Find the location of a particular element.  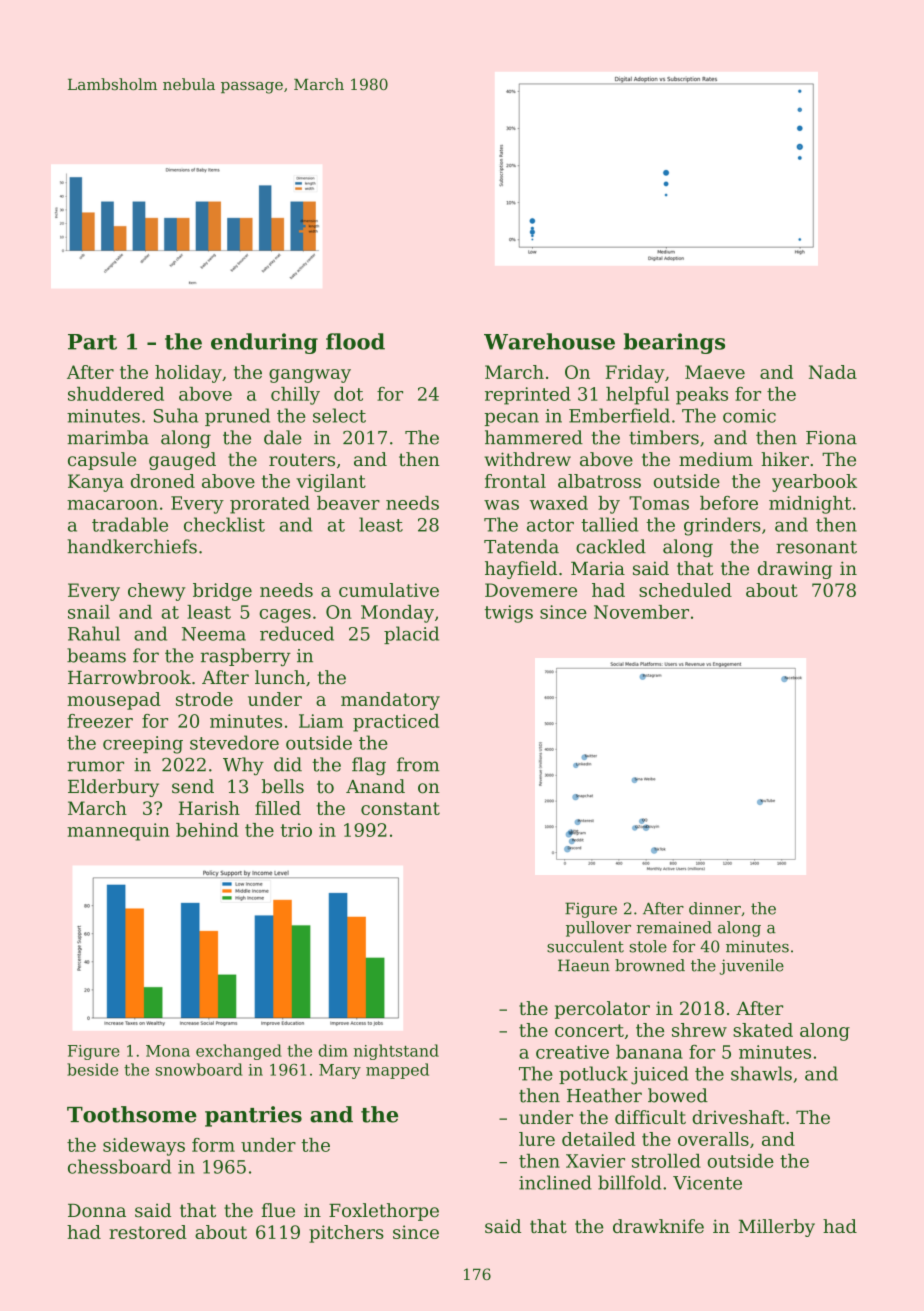

dinner is located at coordinates (715, 908).
